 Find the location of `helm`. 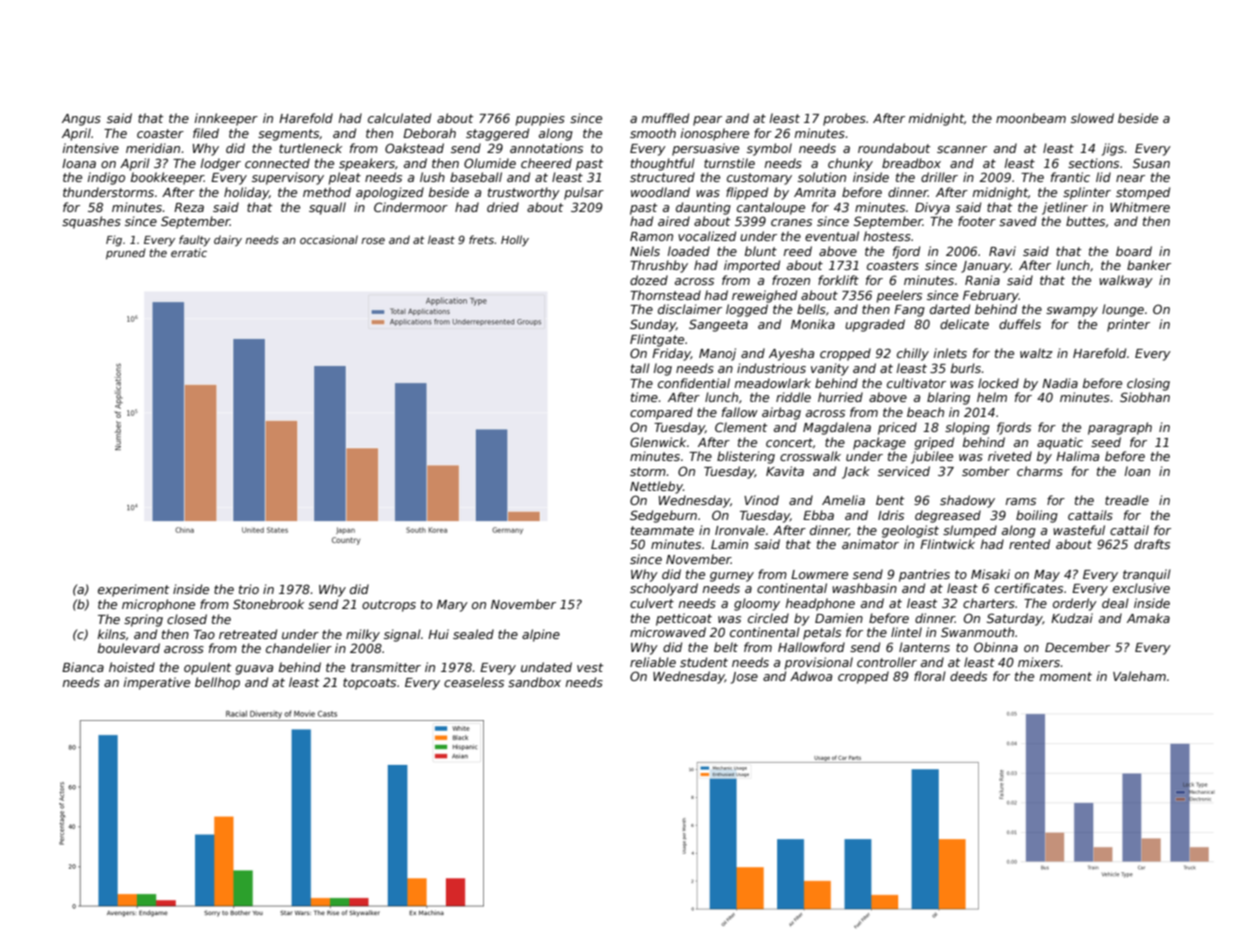

helm is located at coordinates (992, 397).
